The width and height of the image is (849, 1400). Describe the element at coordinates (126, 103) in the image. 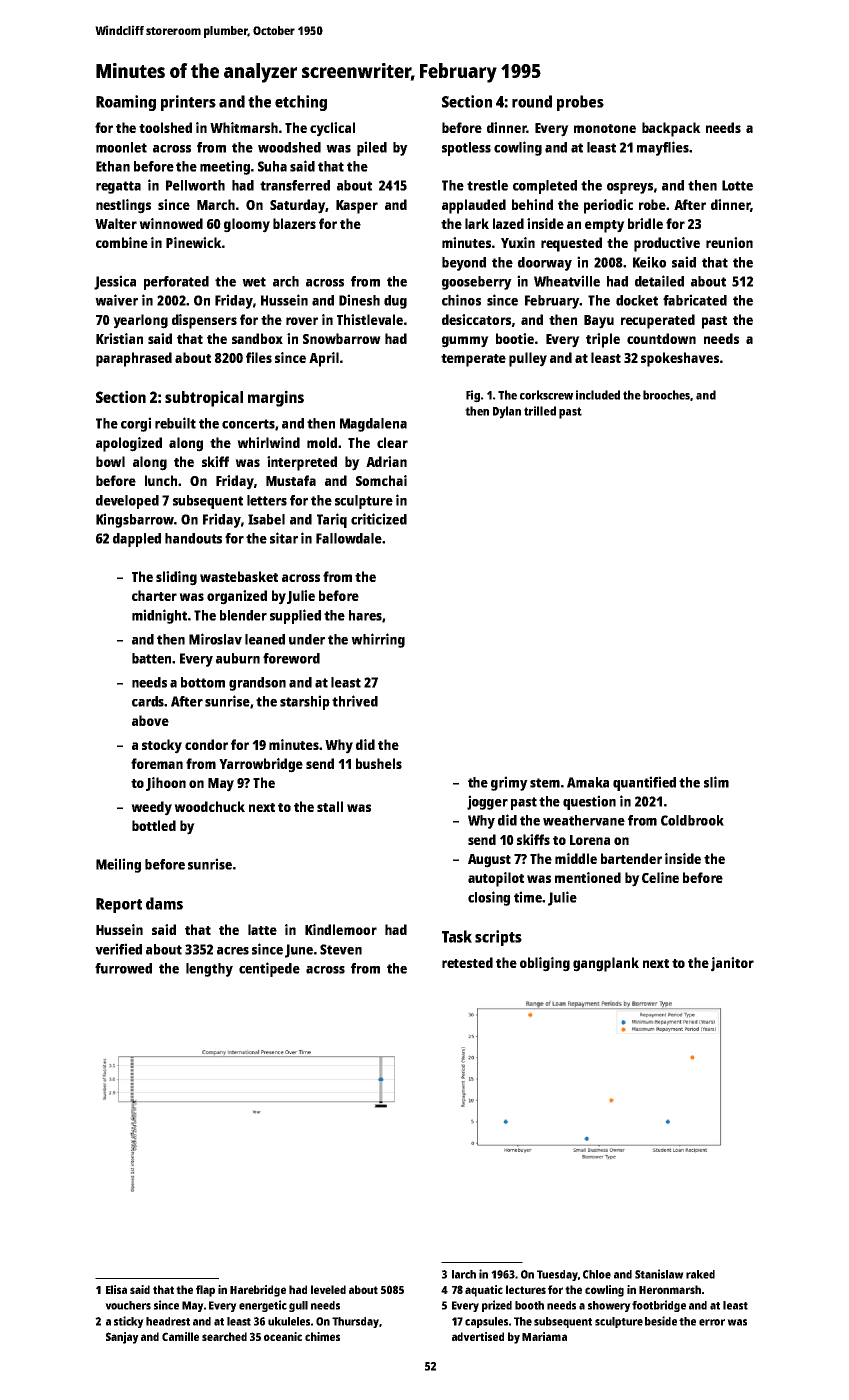

I see `Roaming` at that location.
